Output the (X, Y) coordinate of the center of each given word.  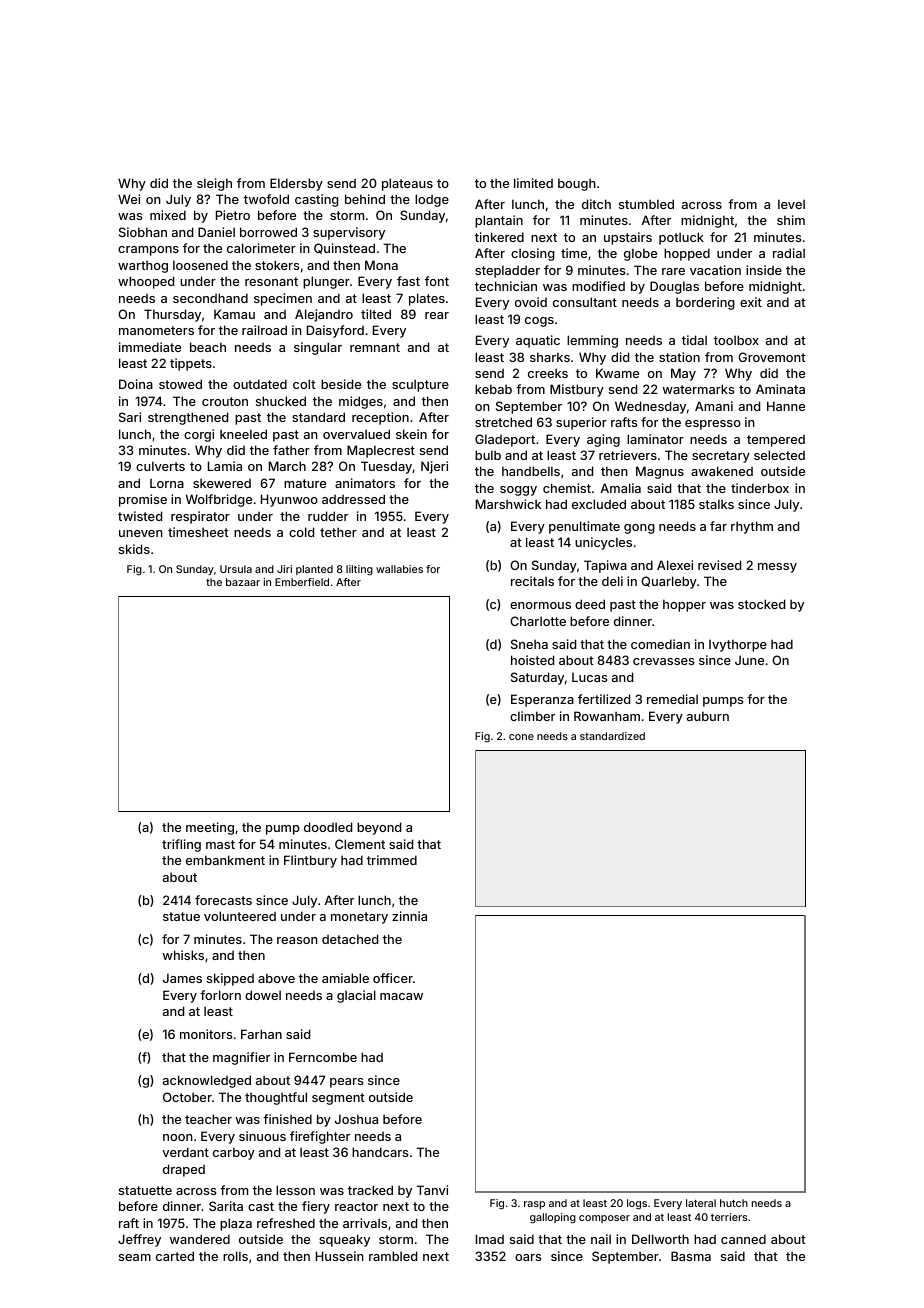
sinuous (262, 1136)
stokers (277, 265)
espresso (713, 425)
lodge (432, 200)
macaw (401, 996)
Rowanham (607, 716)
